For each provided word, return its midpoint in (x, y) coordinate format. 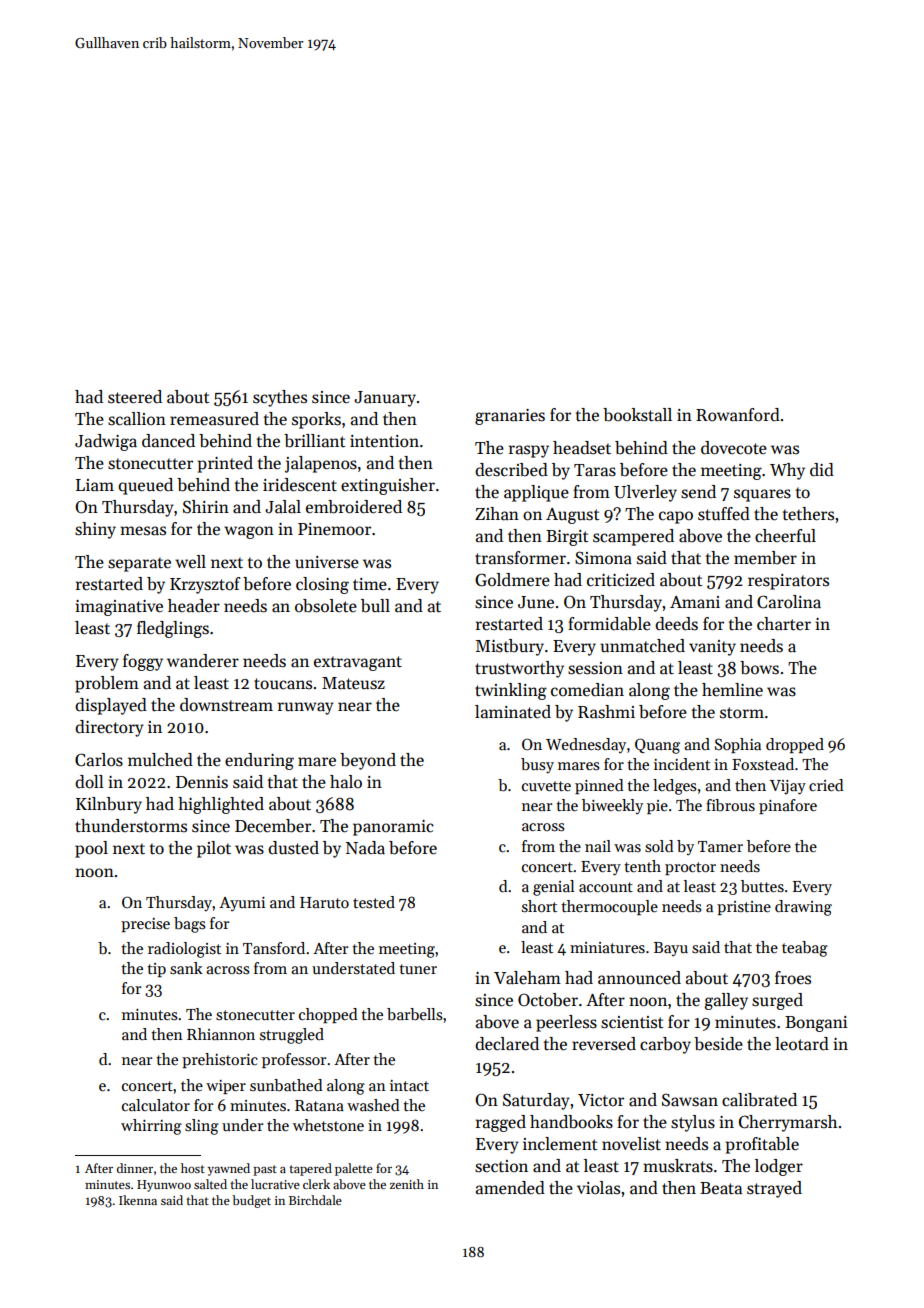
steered (135, 397)
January (385, 399)
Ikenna (138, 1200)
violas (598, 1188)
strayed (774, 1189)
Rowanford (738, 415)
